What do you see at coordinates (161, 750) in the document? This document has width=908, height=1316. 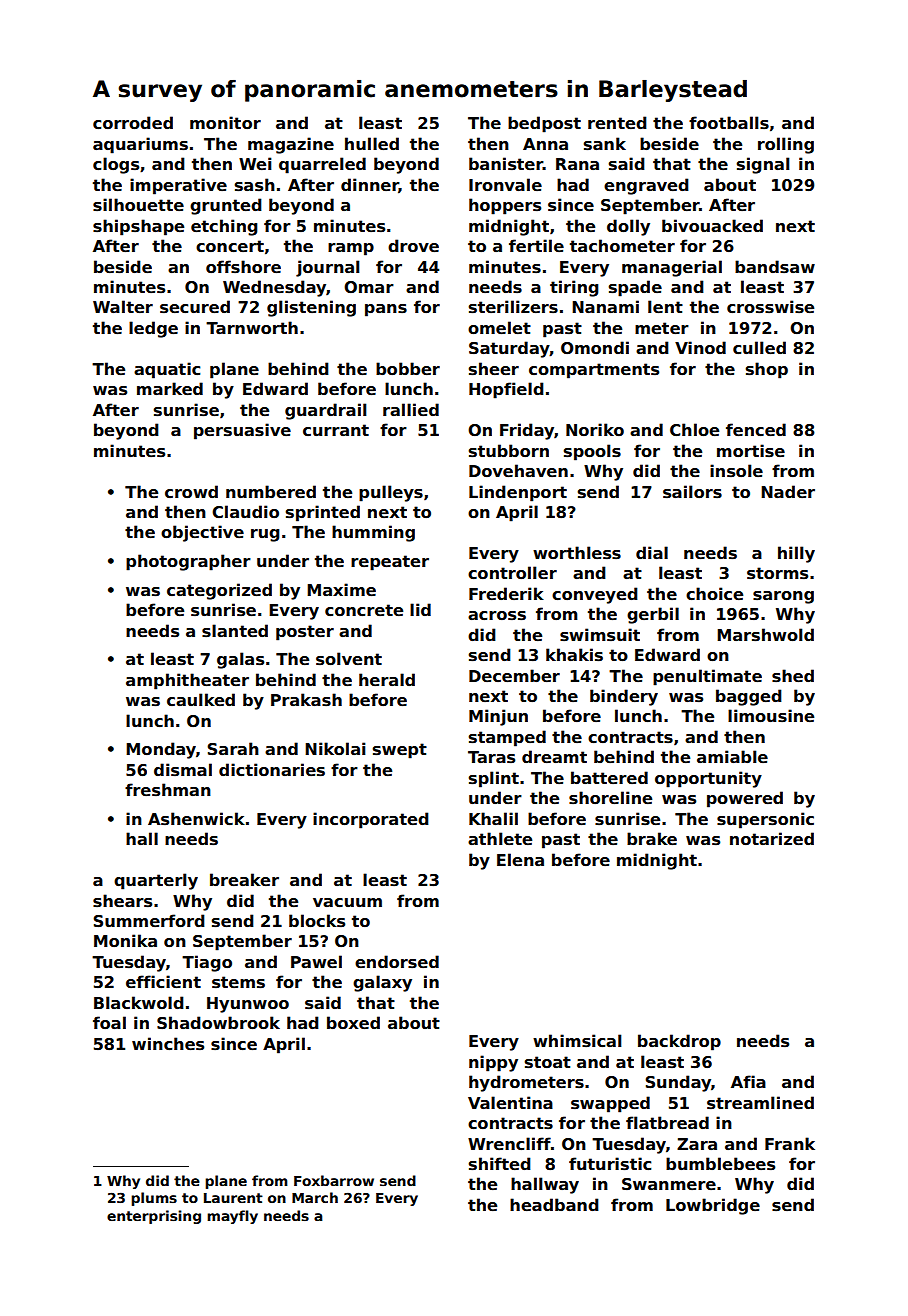 I see `Monday` at bounding box center [161, 750].
